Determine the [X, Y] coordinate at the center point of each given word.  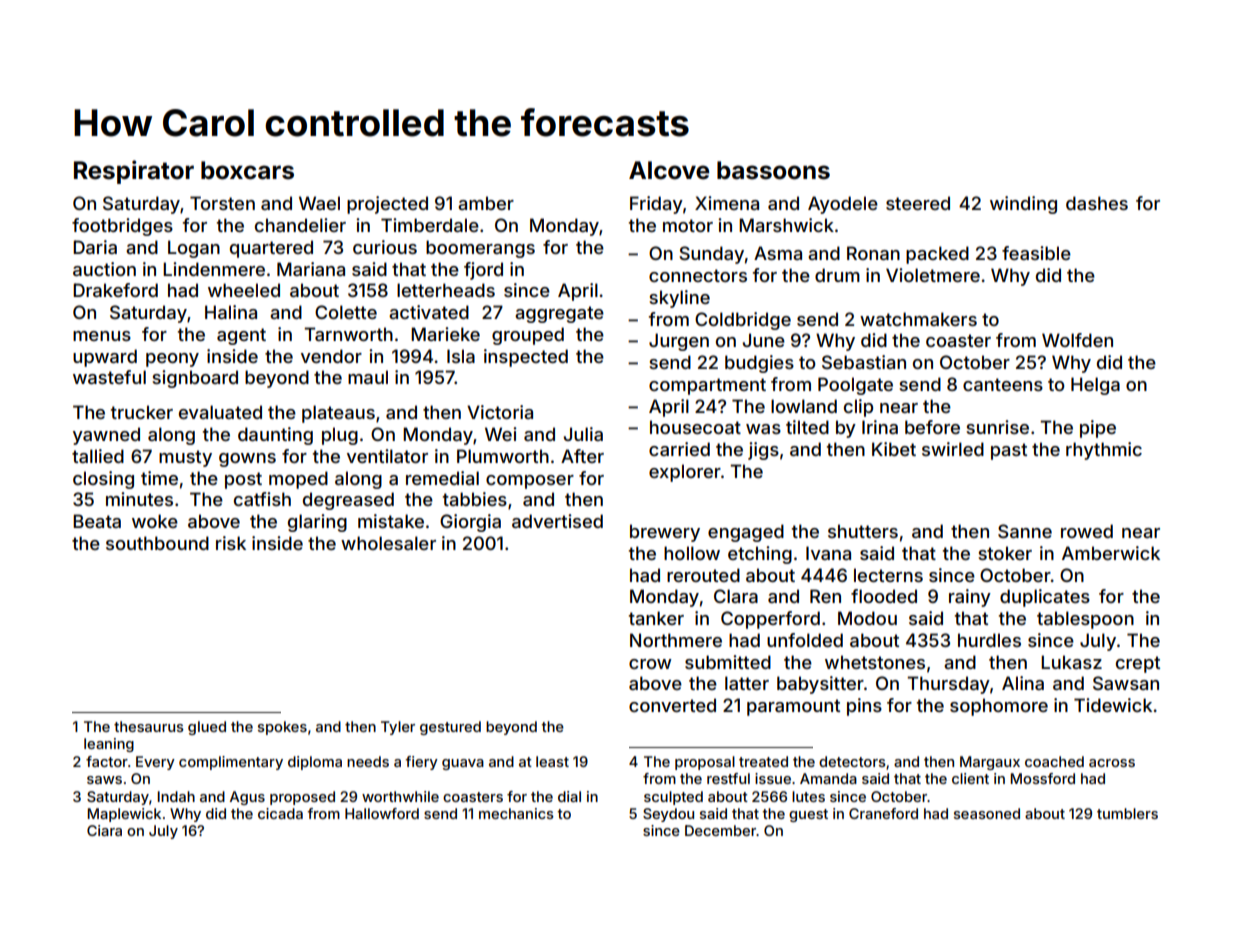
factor [107, 761]
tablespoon [1085, 620]
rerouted [703, 575]
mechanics [516, 813]
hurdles [989, 640]
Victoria [500, 412]
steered [918, 203]
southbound [157, 543]
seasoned [987, 813]
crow [650, 664]
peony [172, 360]
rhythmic [1104, 451]
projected [387, 205]
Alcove [669, 170]
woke [155, 521]
